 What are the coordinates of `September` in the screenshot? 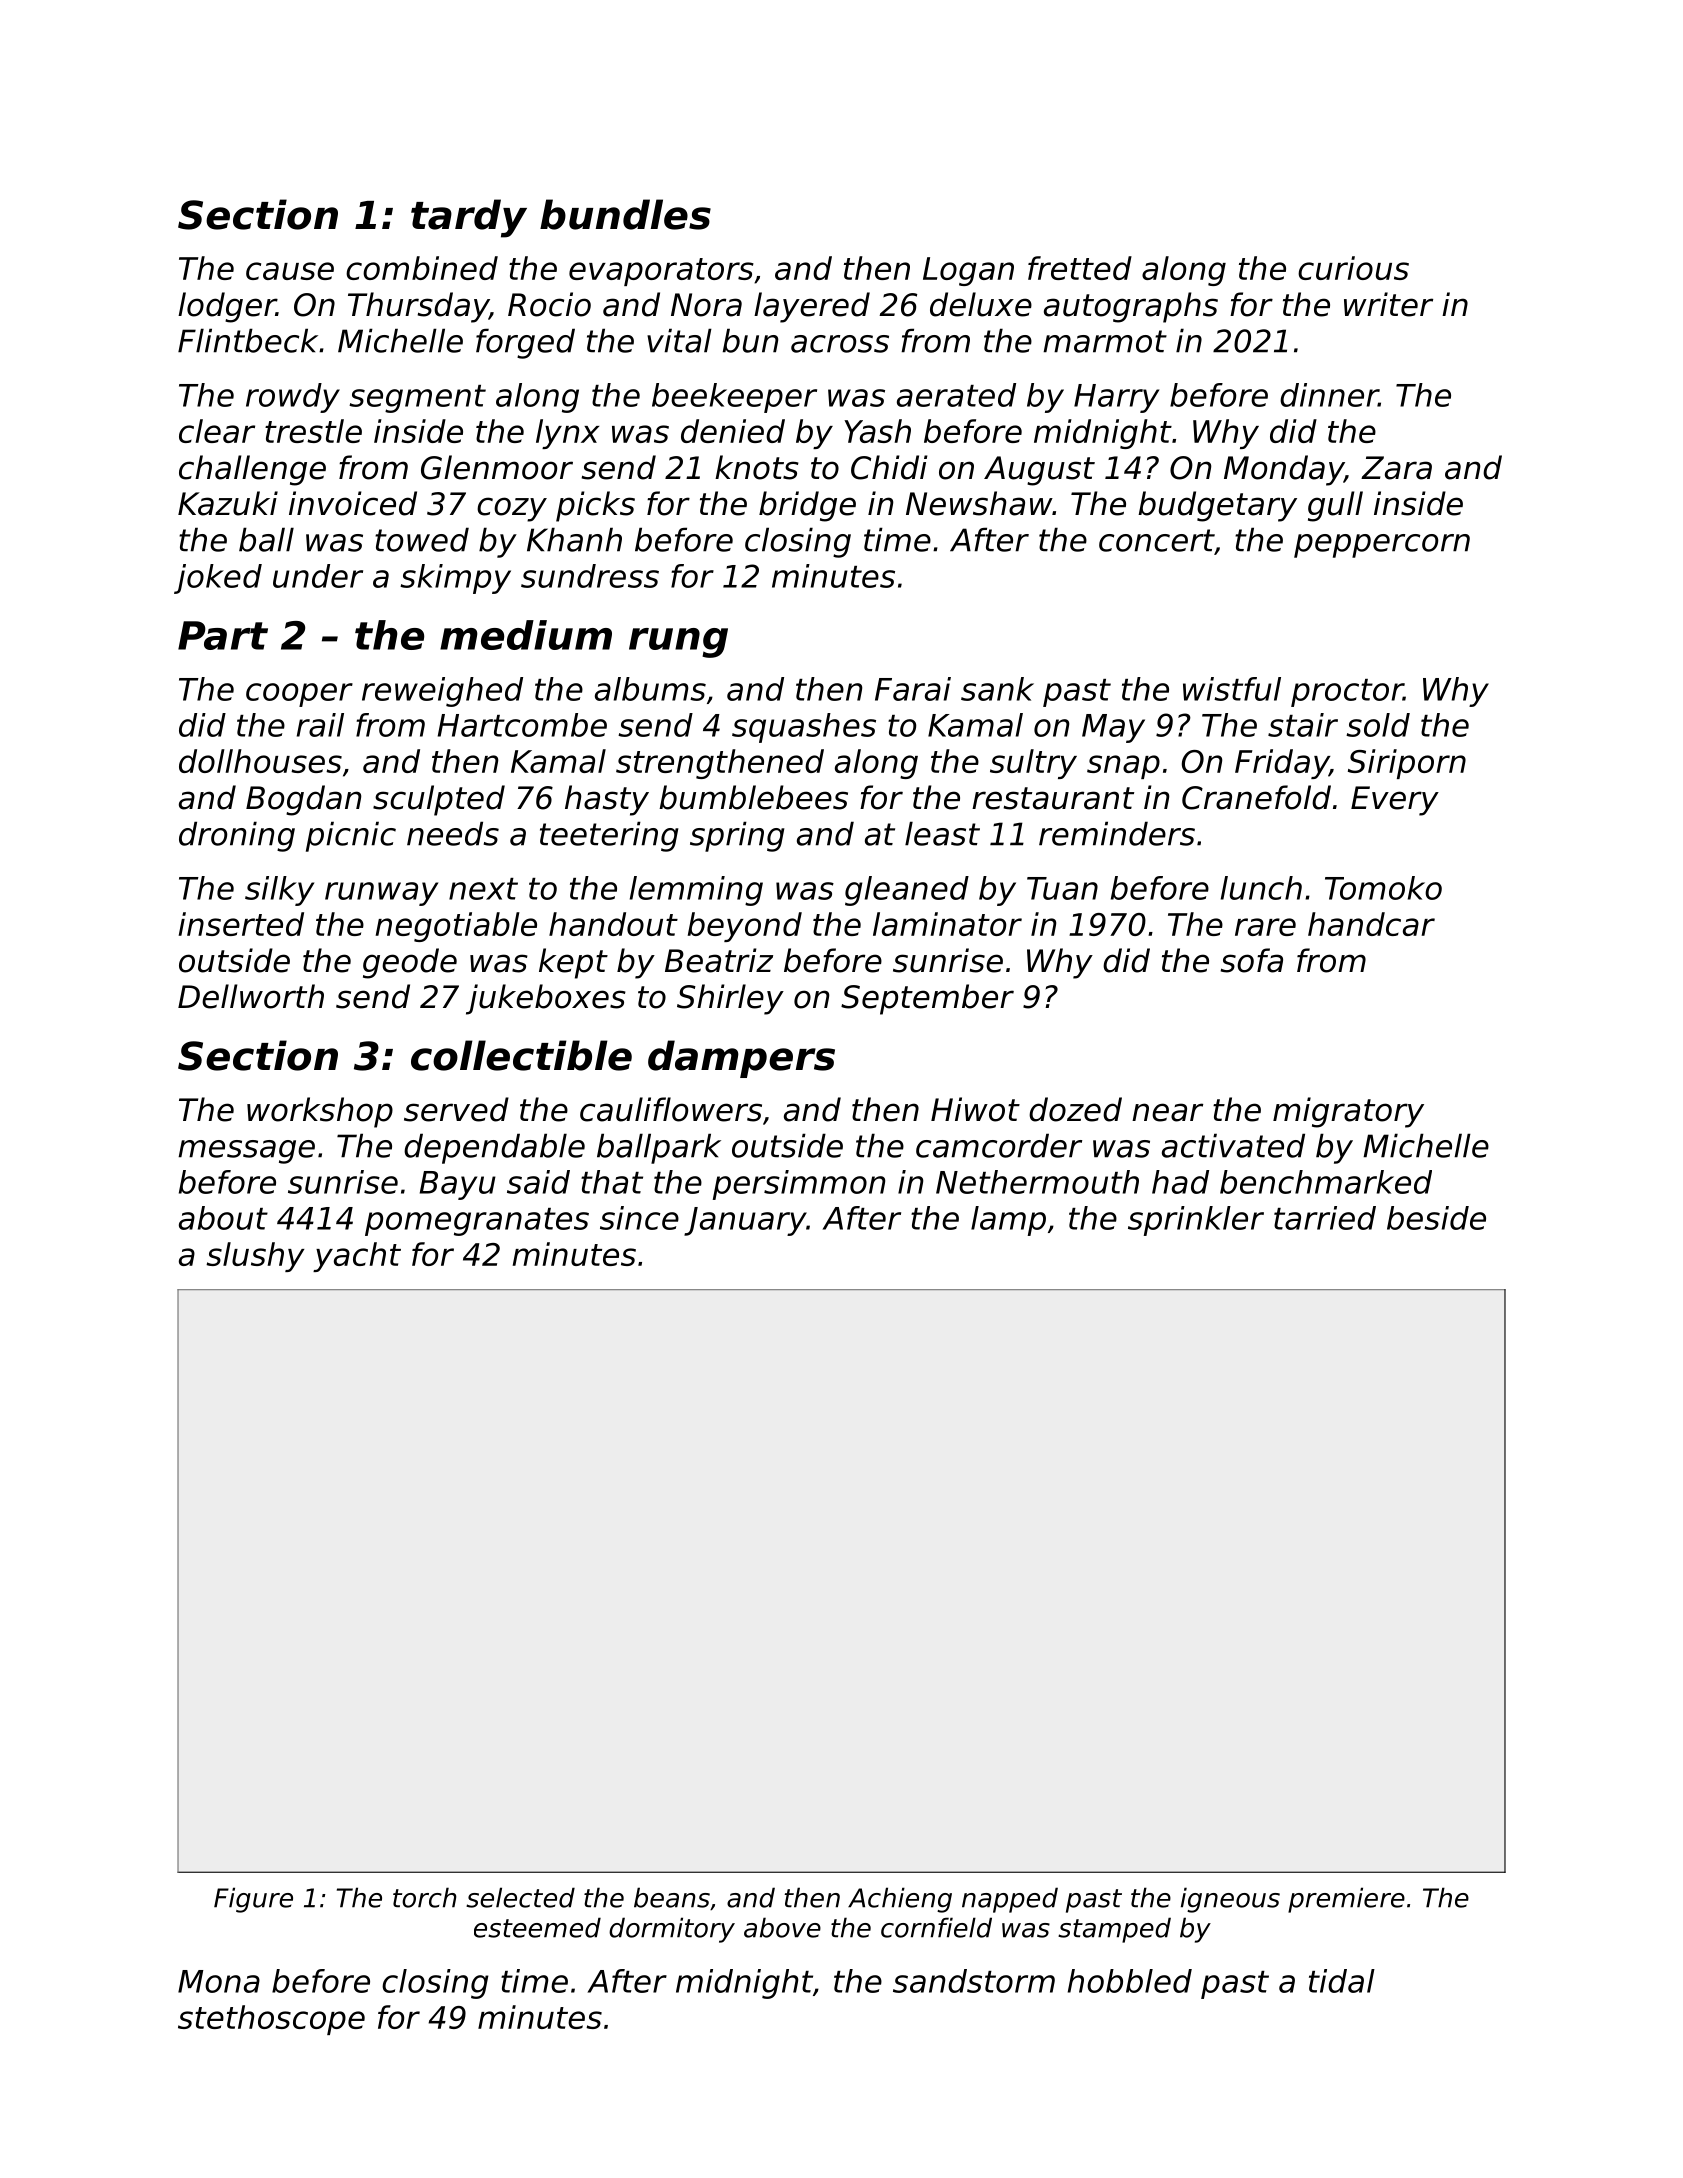 It's located at (927, 999).
